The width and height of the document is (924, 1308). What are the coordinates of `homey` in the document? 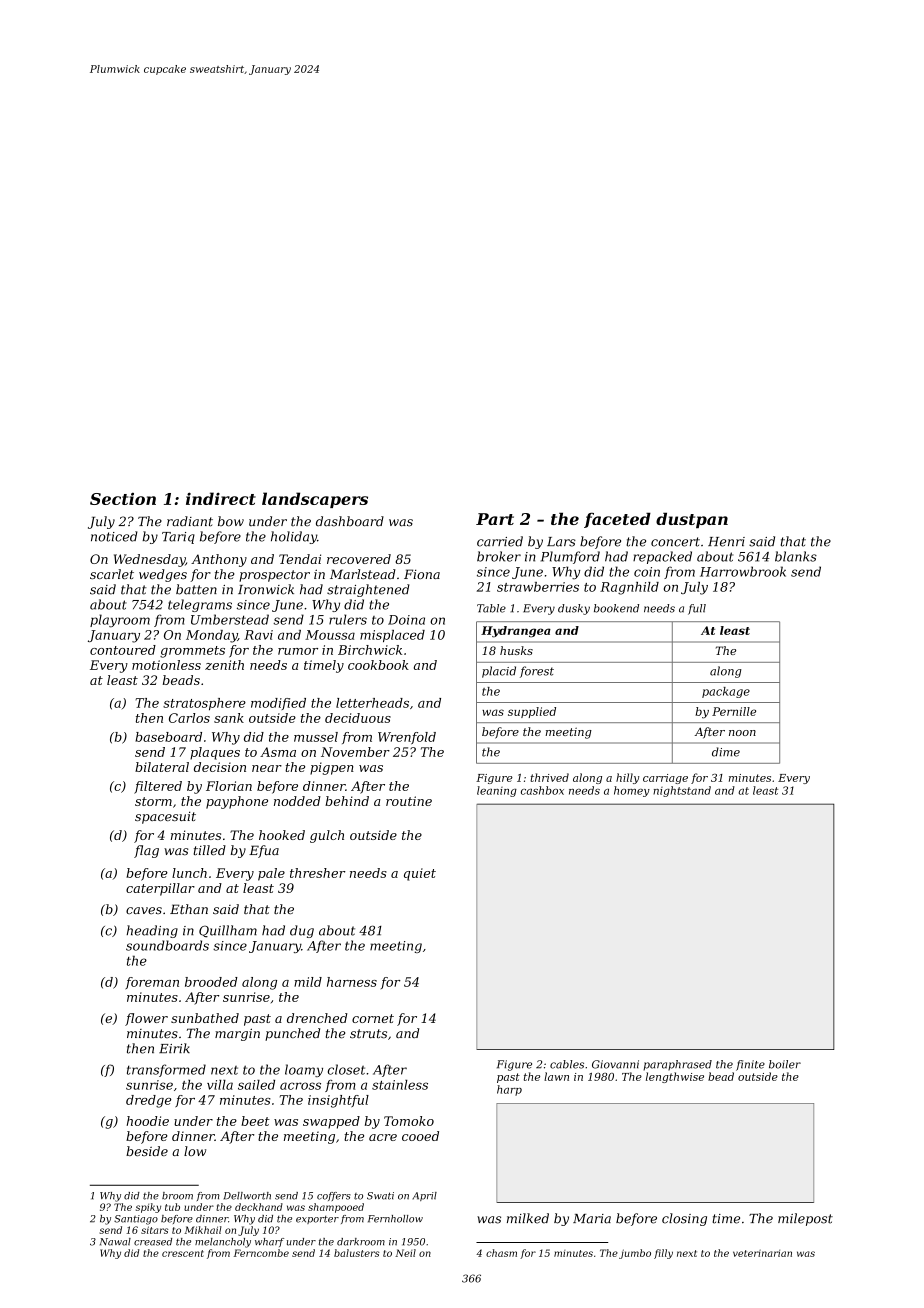 It's located at (632, 791).
